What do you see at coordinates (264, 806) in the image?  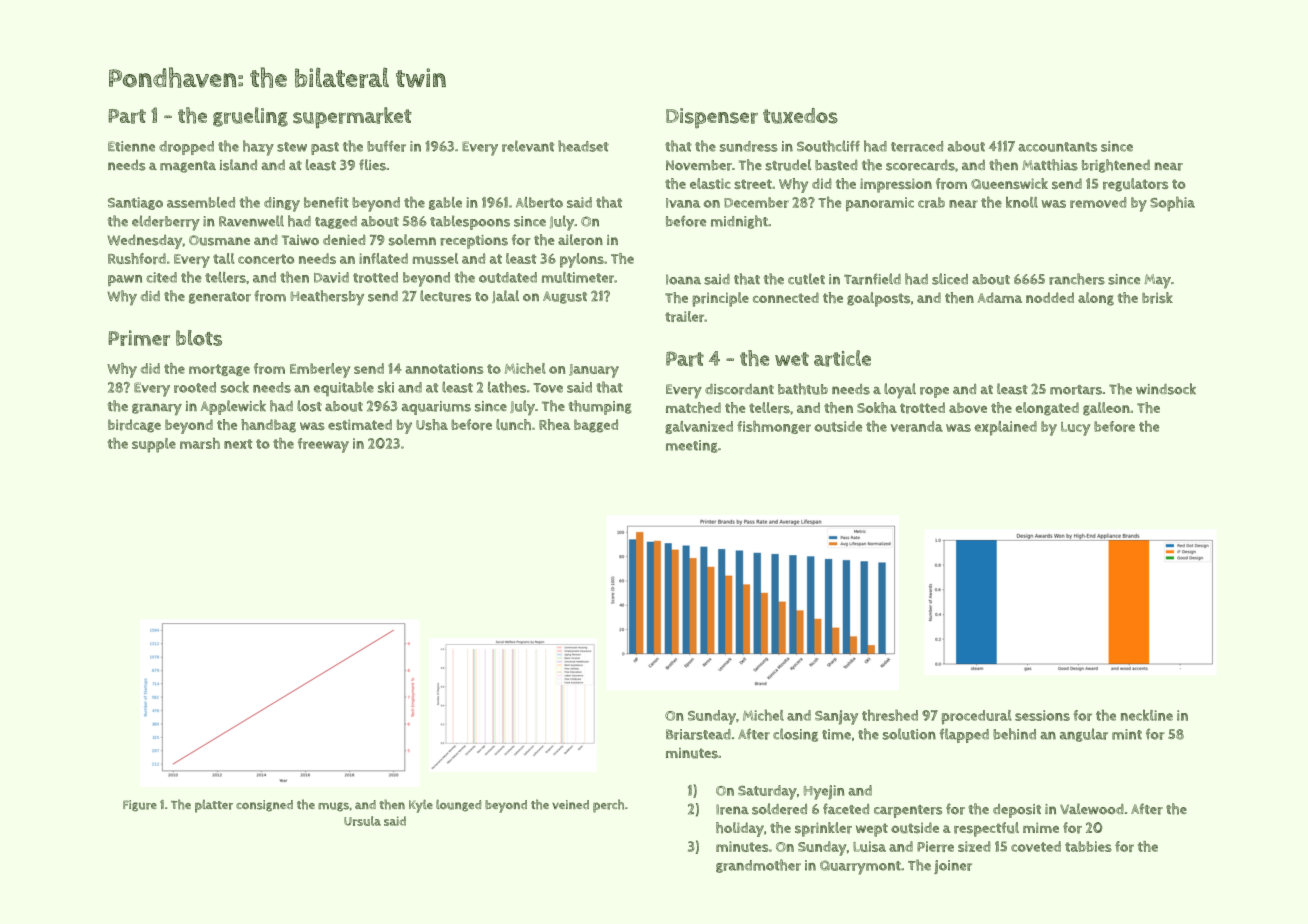 I see `consigned` at bounding box center [264, 806].
